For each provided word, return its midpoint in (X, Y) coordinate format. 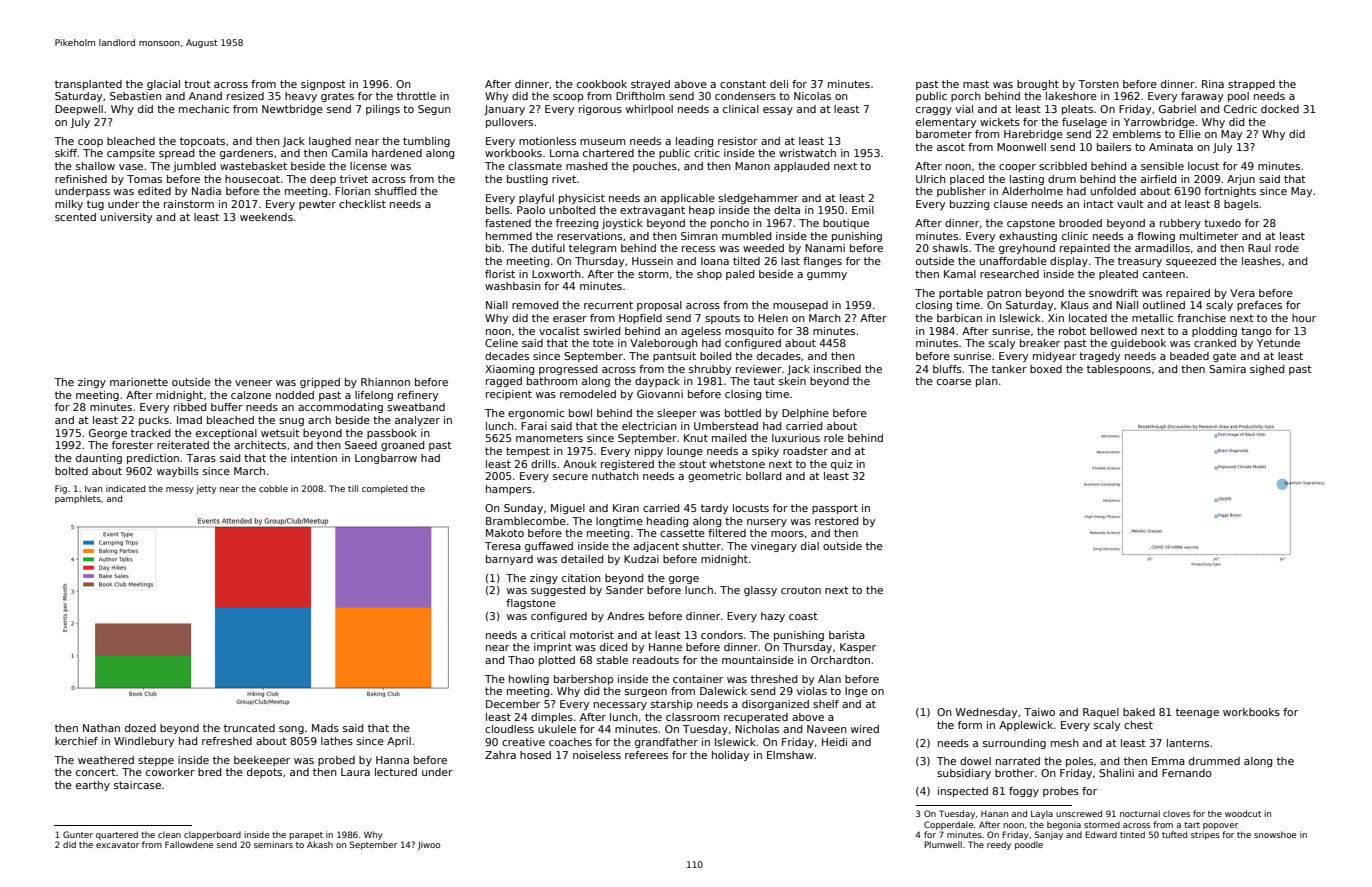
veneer (253, 383)
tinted (1132, 834)
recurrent (608, 305)
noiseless (597, 755)
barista (847, 635)
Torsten (1098, 84)
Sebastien (136, 96)
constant (743, 84)
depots (264, 773)
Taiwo (1039, 712)
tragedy (1099, 357)
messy (180, 490)
